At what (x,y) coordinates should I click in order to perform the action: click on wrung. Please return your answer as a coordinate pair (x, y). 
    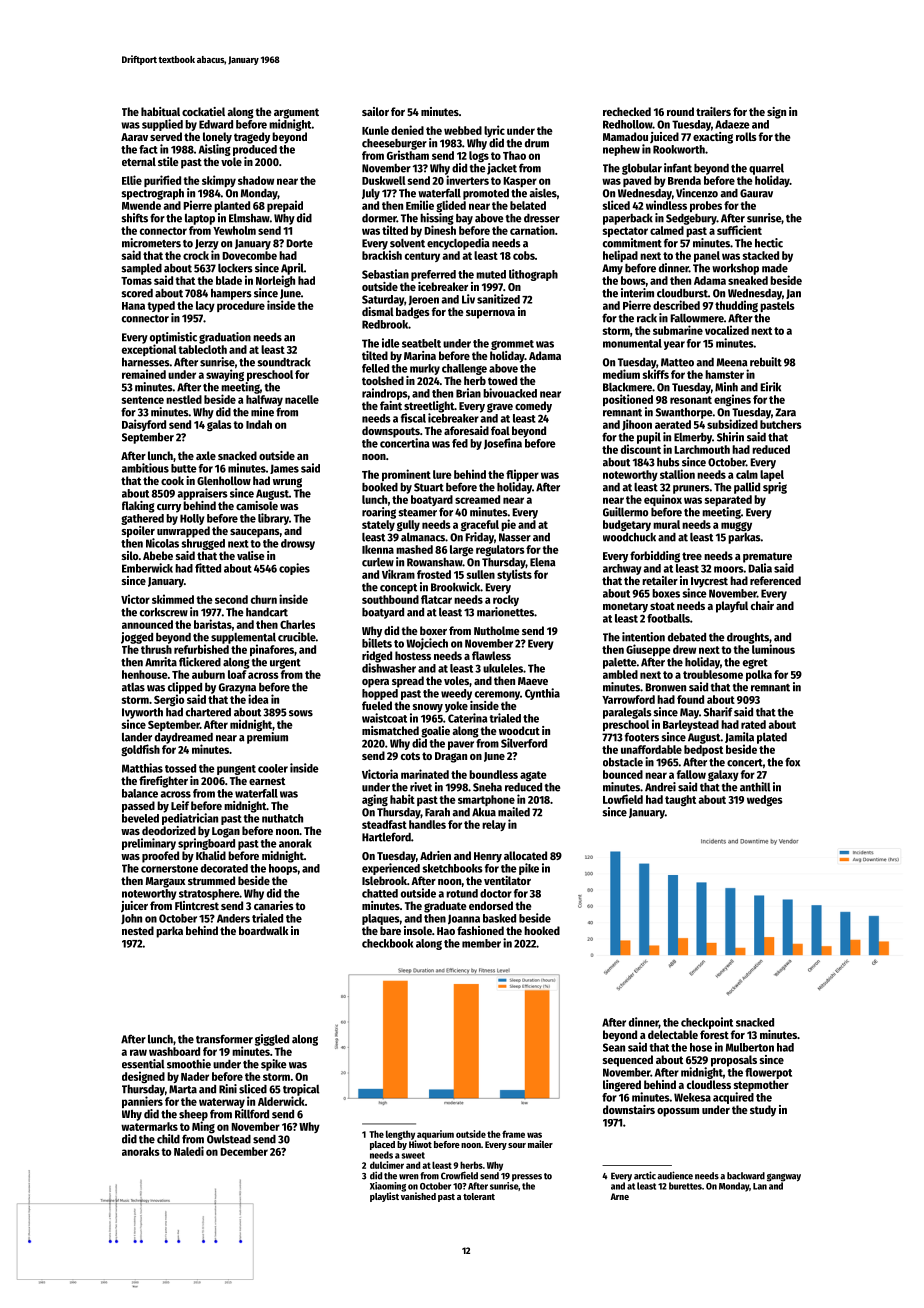
    Looking at the image, I should click on (287, 483).
